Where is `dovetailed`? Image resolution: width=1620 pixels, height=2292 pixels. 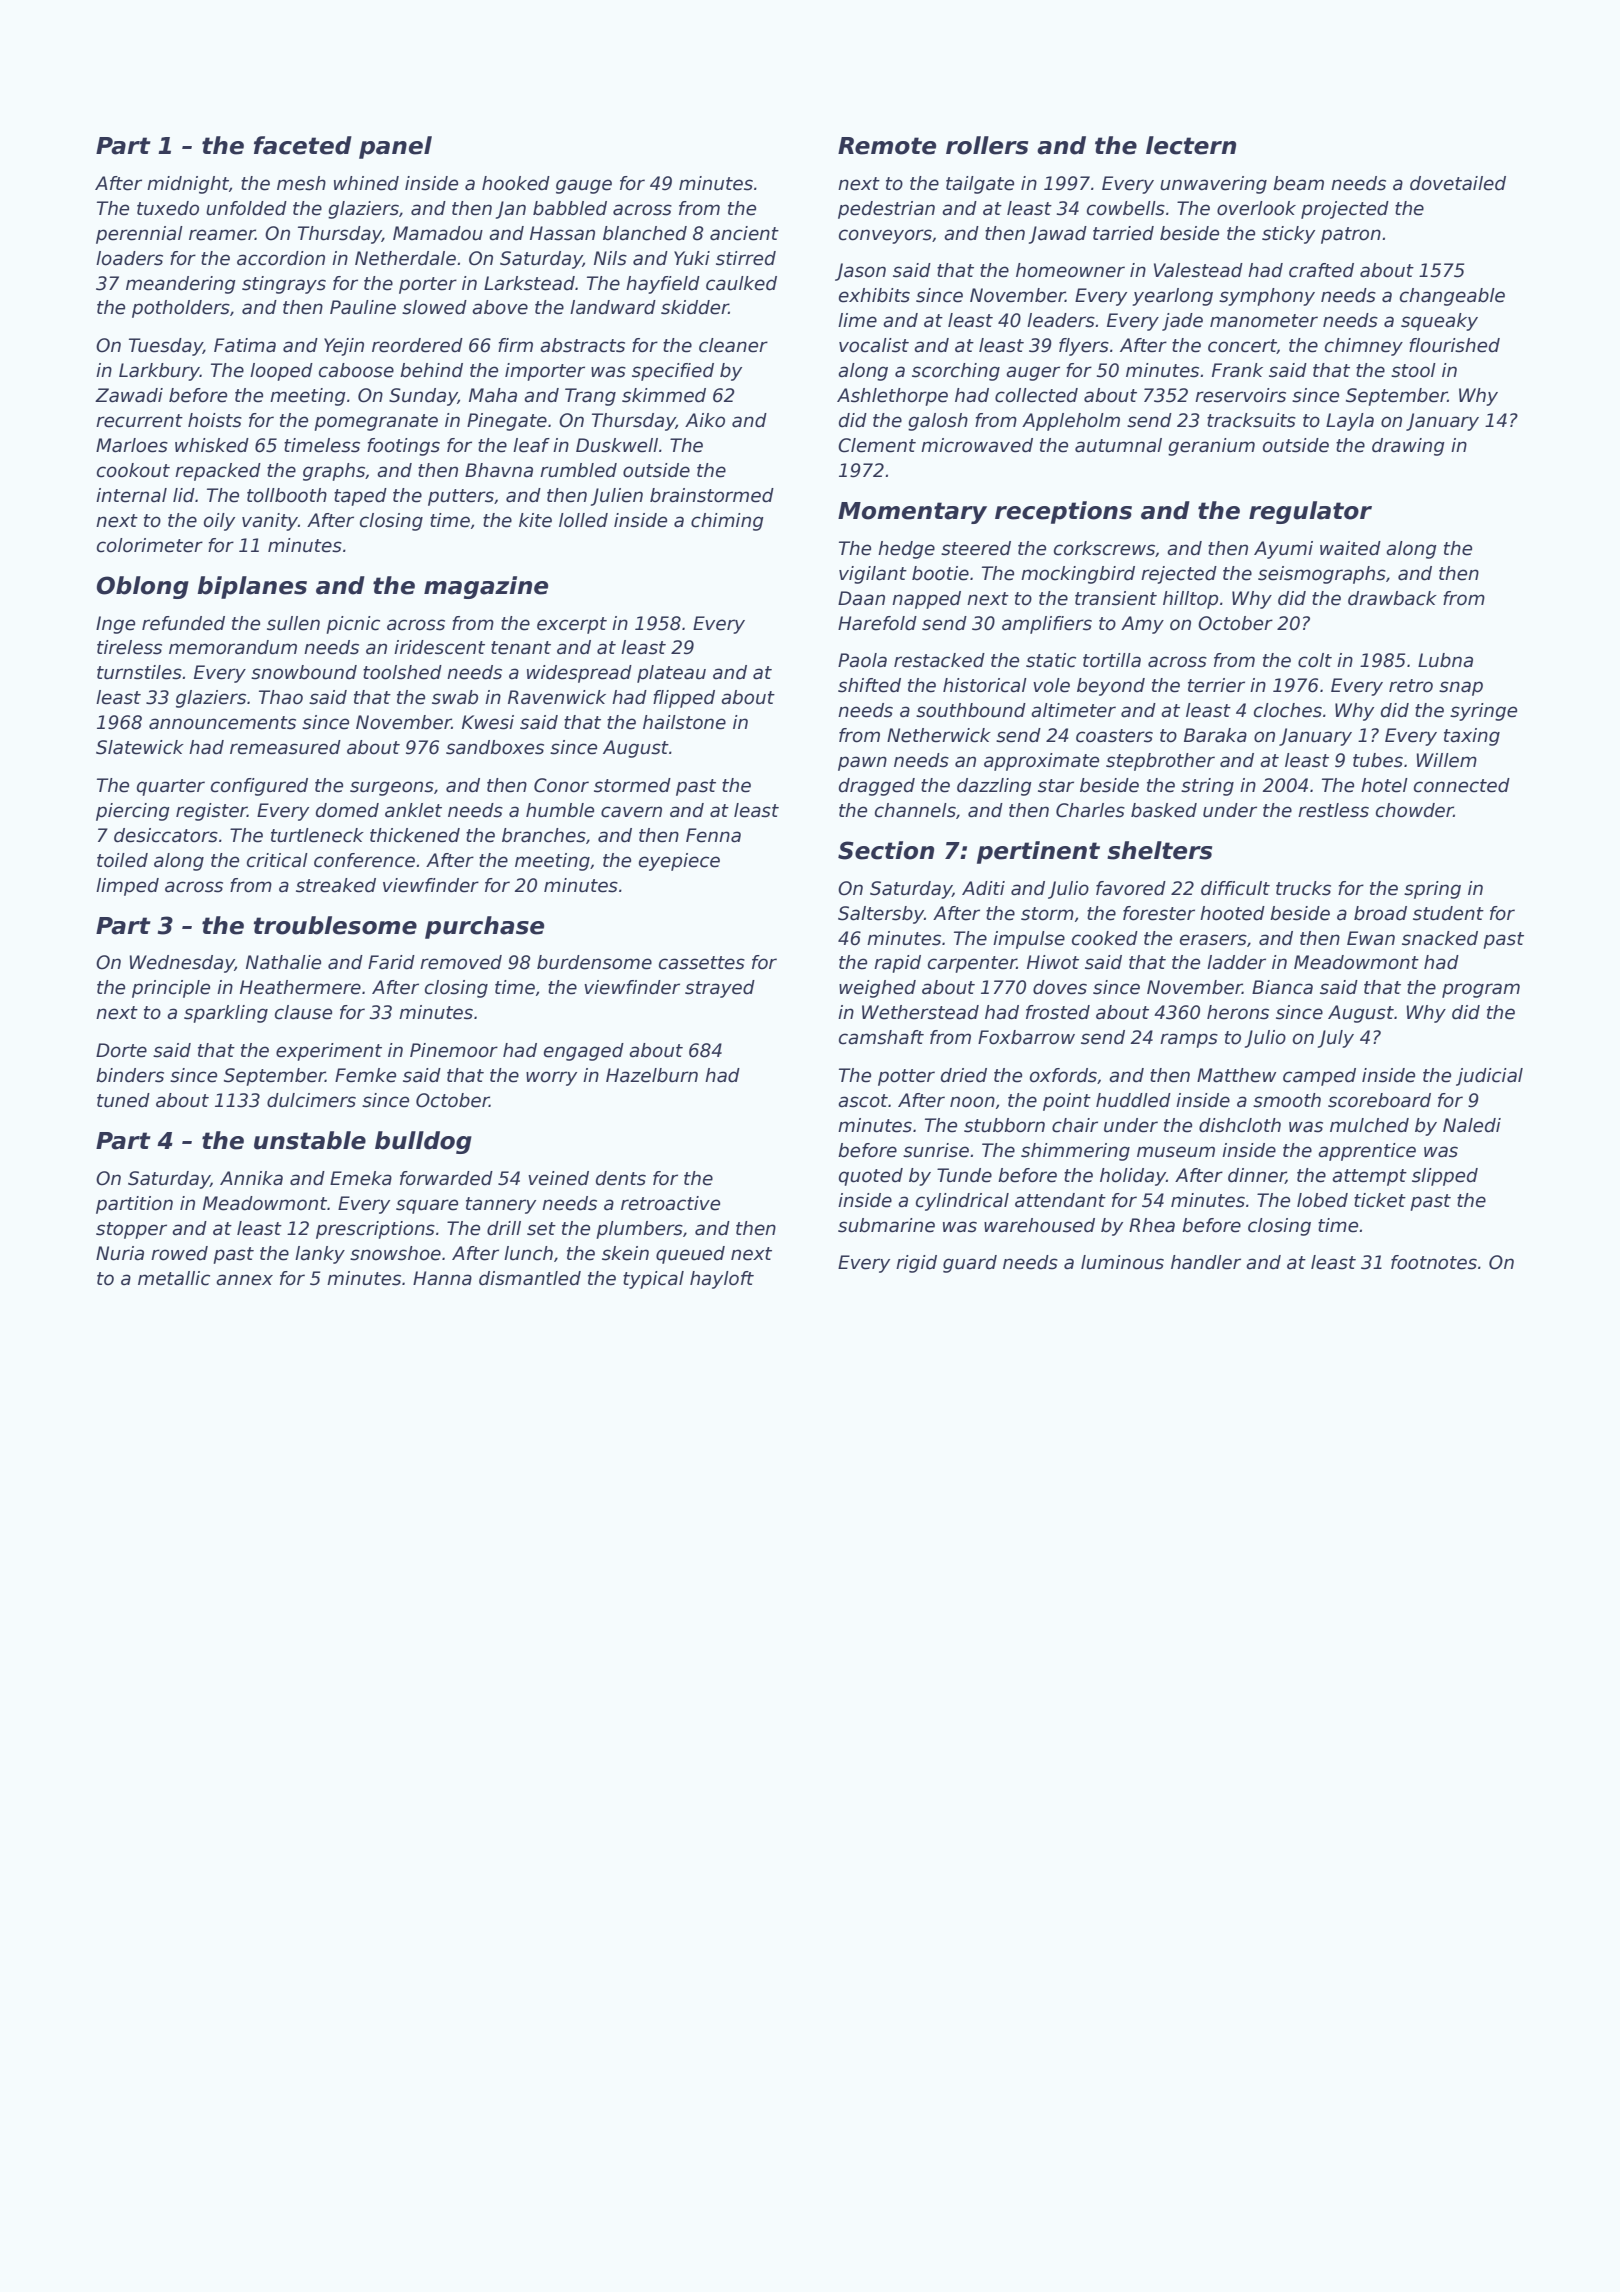
dovetailed is located at coordinates (1458, 183).
